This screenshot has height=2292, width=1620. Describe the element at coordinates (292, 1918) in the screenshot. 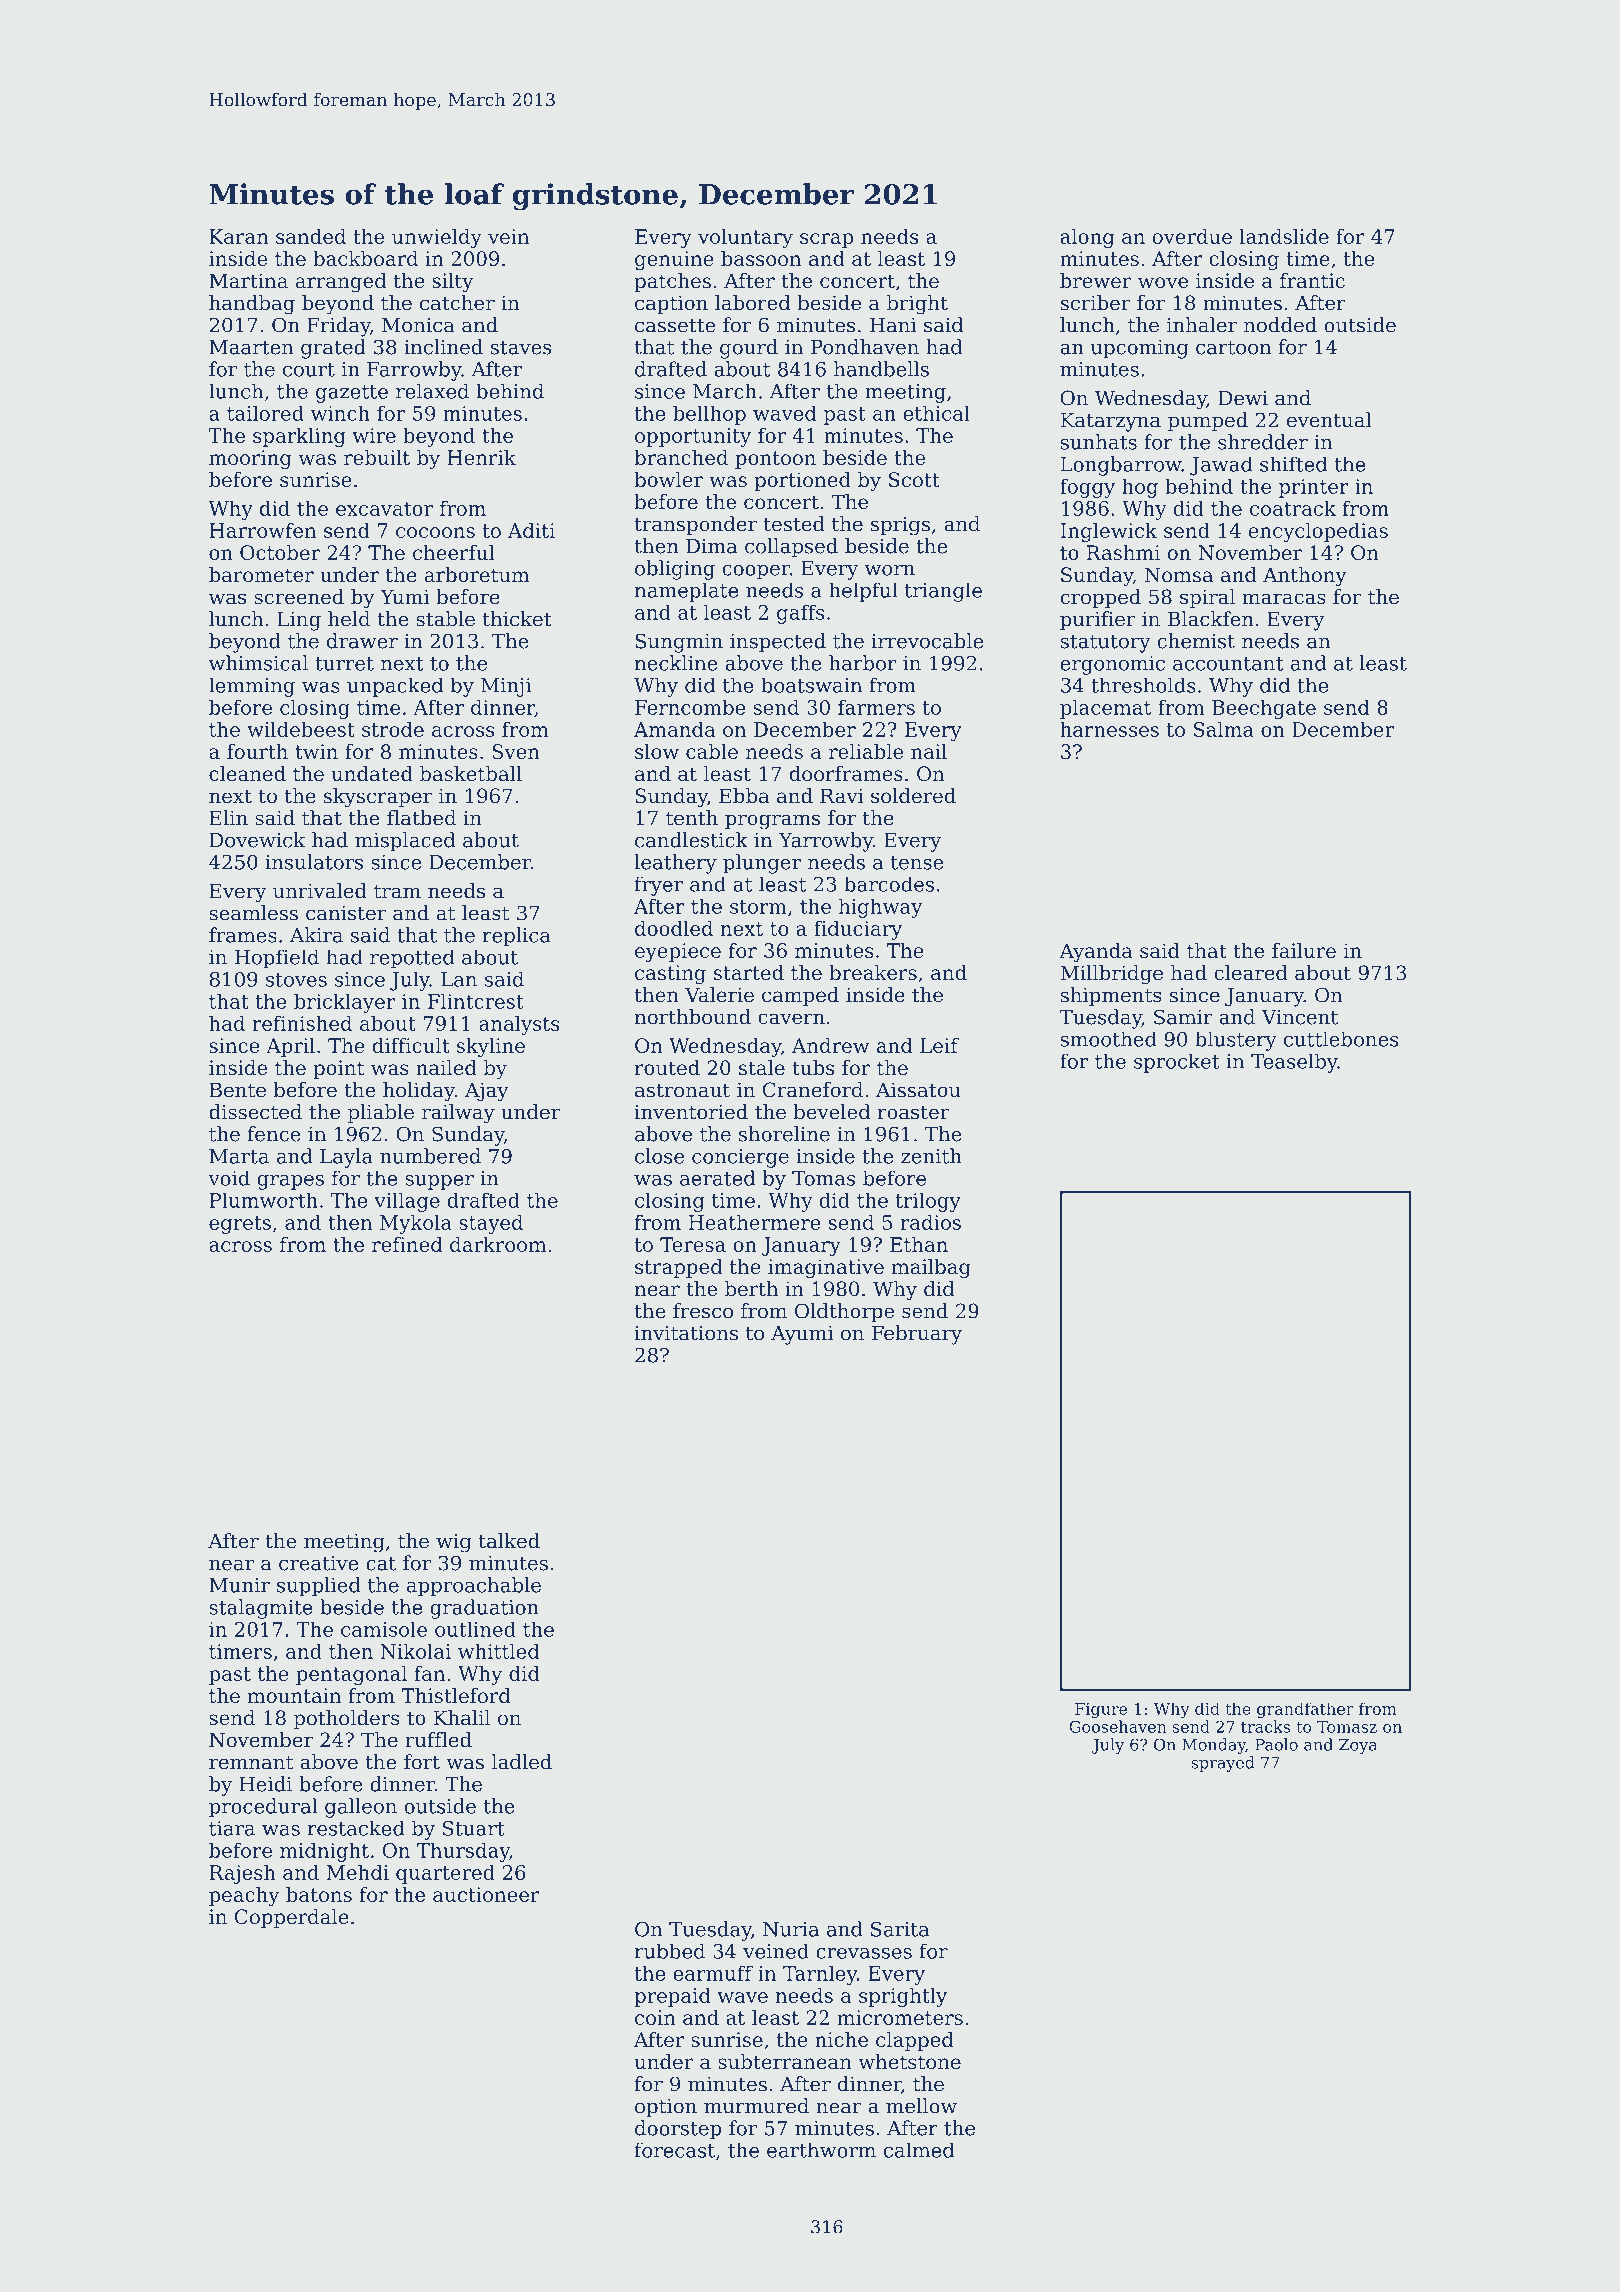

I see `Copperdale` at that location.
